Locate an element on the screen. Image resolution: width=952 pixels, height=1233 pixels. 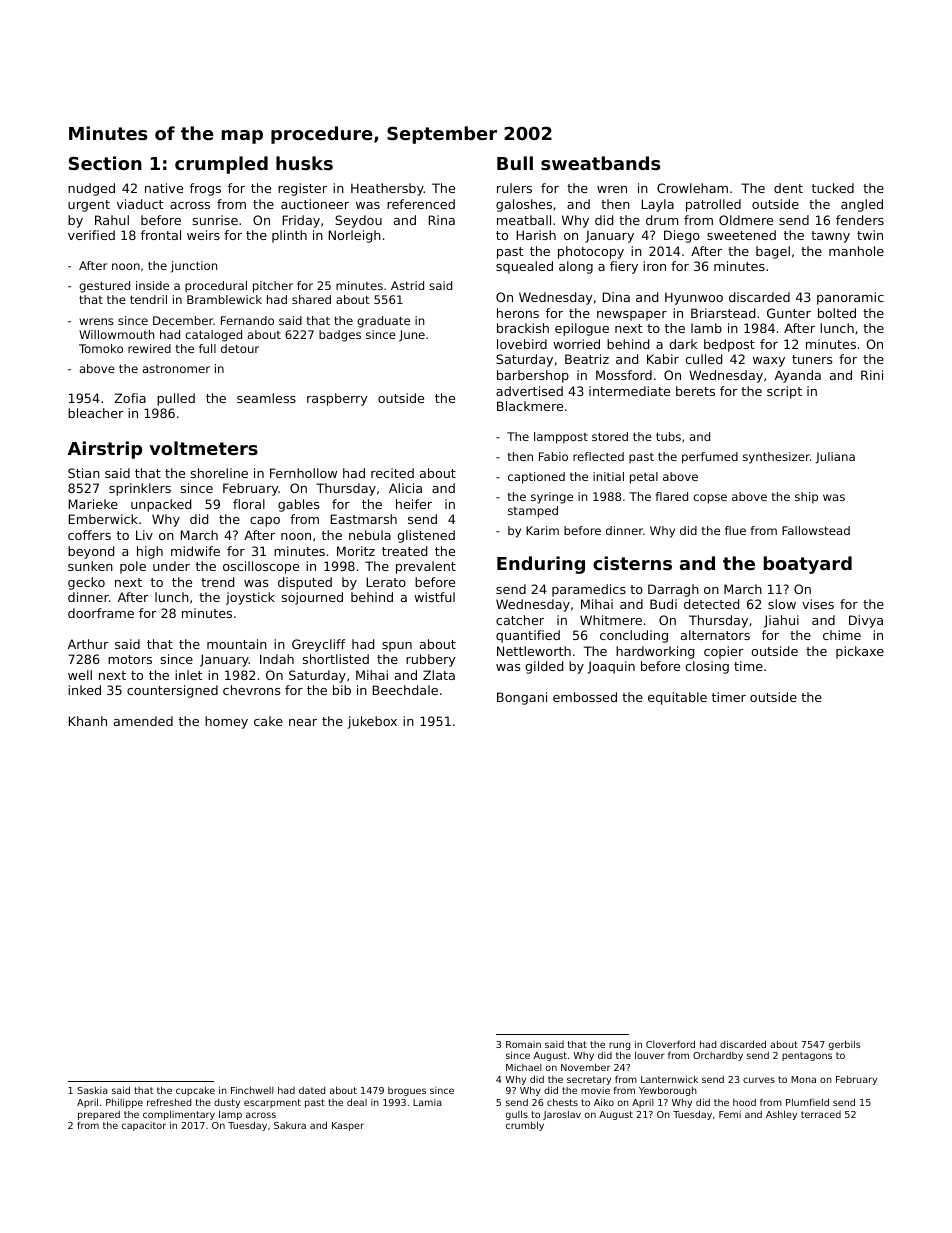
crumpled is located at coordinates (221, 165).
